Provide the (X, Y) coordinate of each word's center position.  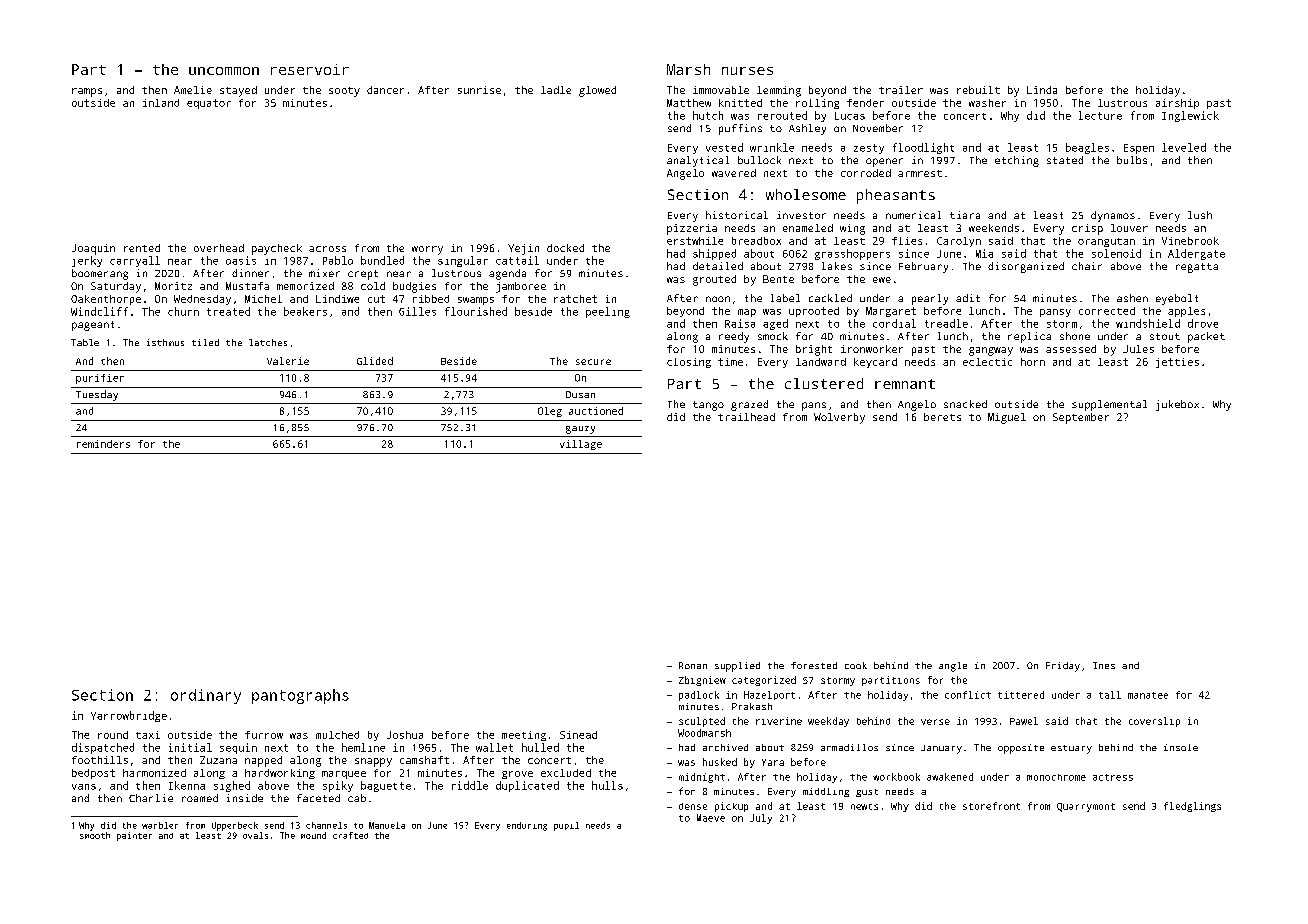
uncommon (224, 71)
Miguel (1007, 418)
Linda (1042, 90)
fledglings (1192, 807)
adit (968, 298)
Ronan (693, 665)
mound (313, 835)
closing (689, 363)
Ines (1104, 665)
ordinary (206, 696)
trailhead (746, 417)
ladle (556, 90)
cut (376, 299)
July (761, 819)
